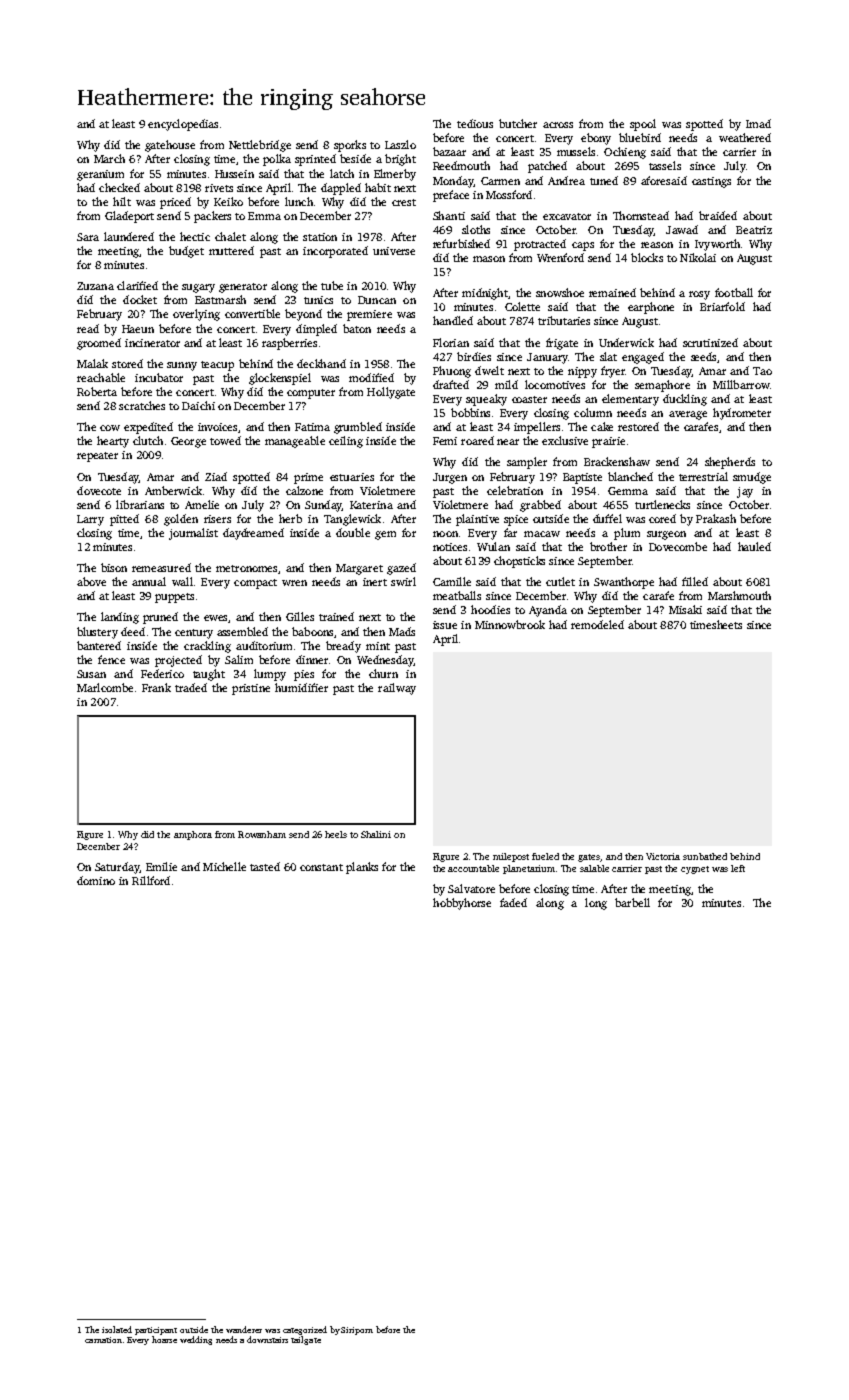 The height and width of the document is (1400, 849). Describe the element at coordinates (705, 856) in the document. I see `sunbathed` at that location.
